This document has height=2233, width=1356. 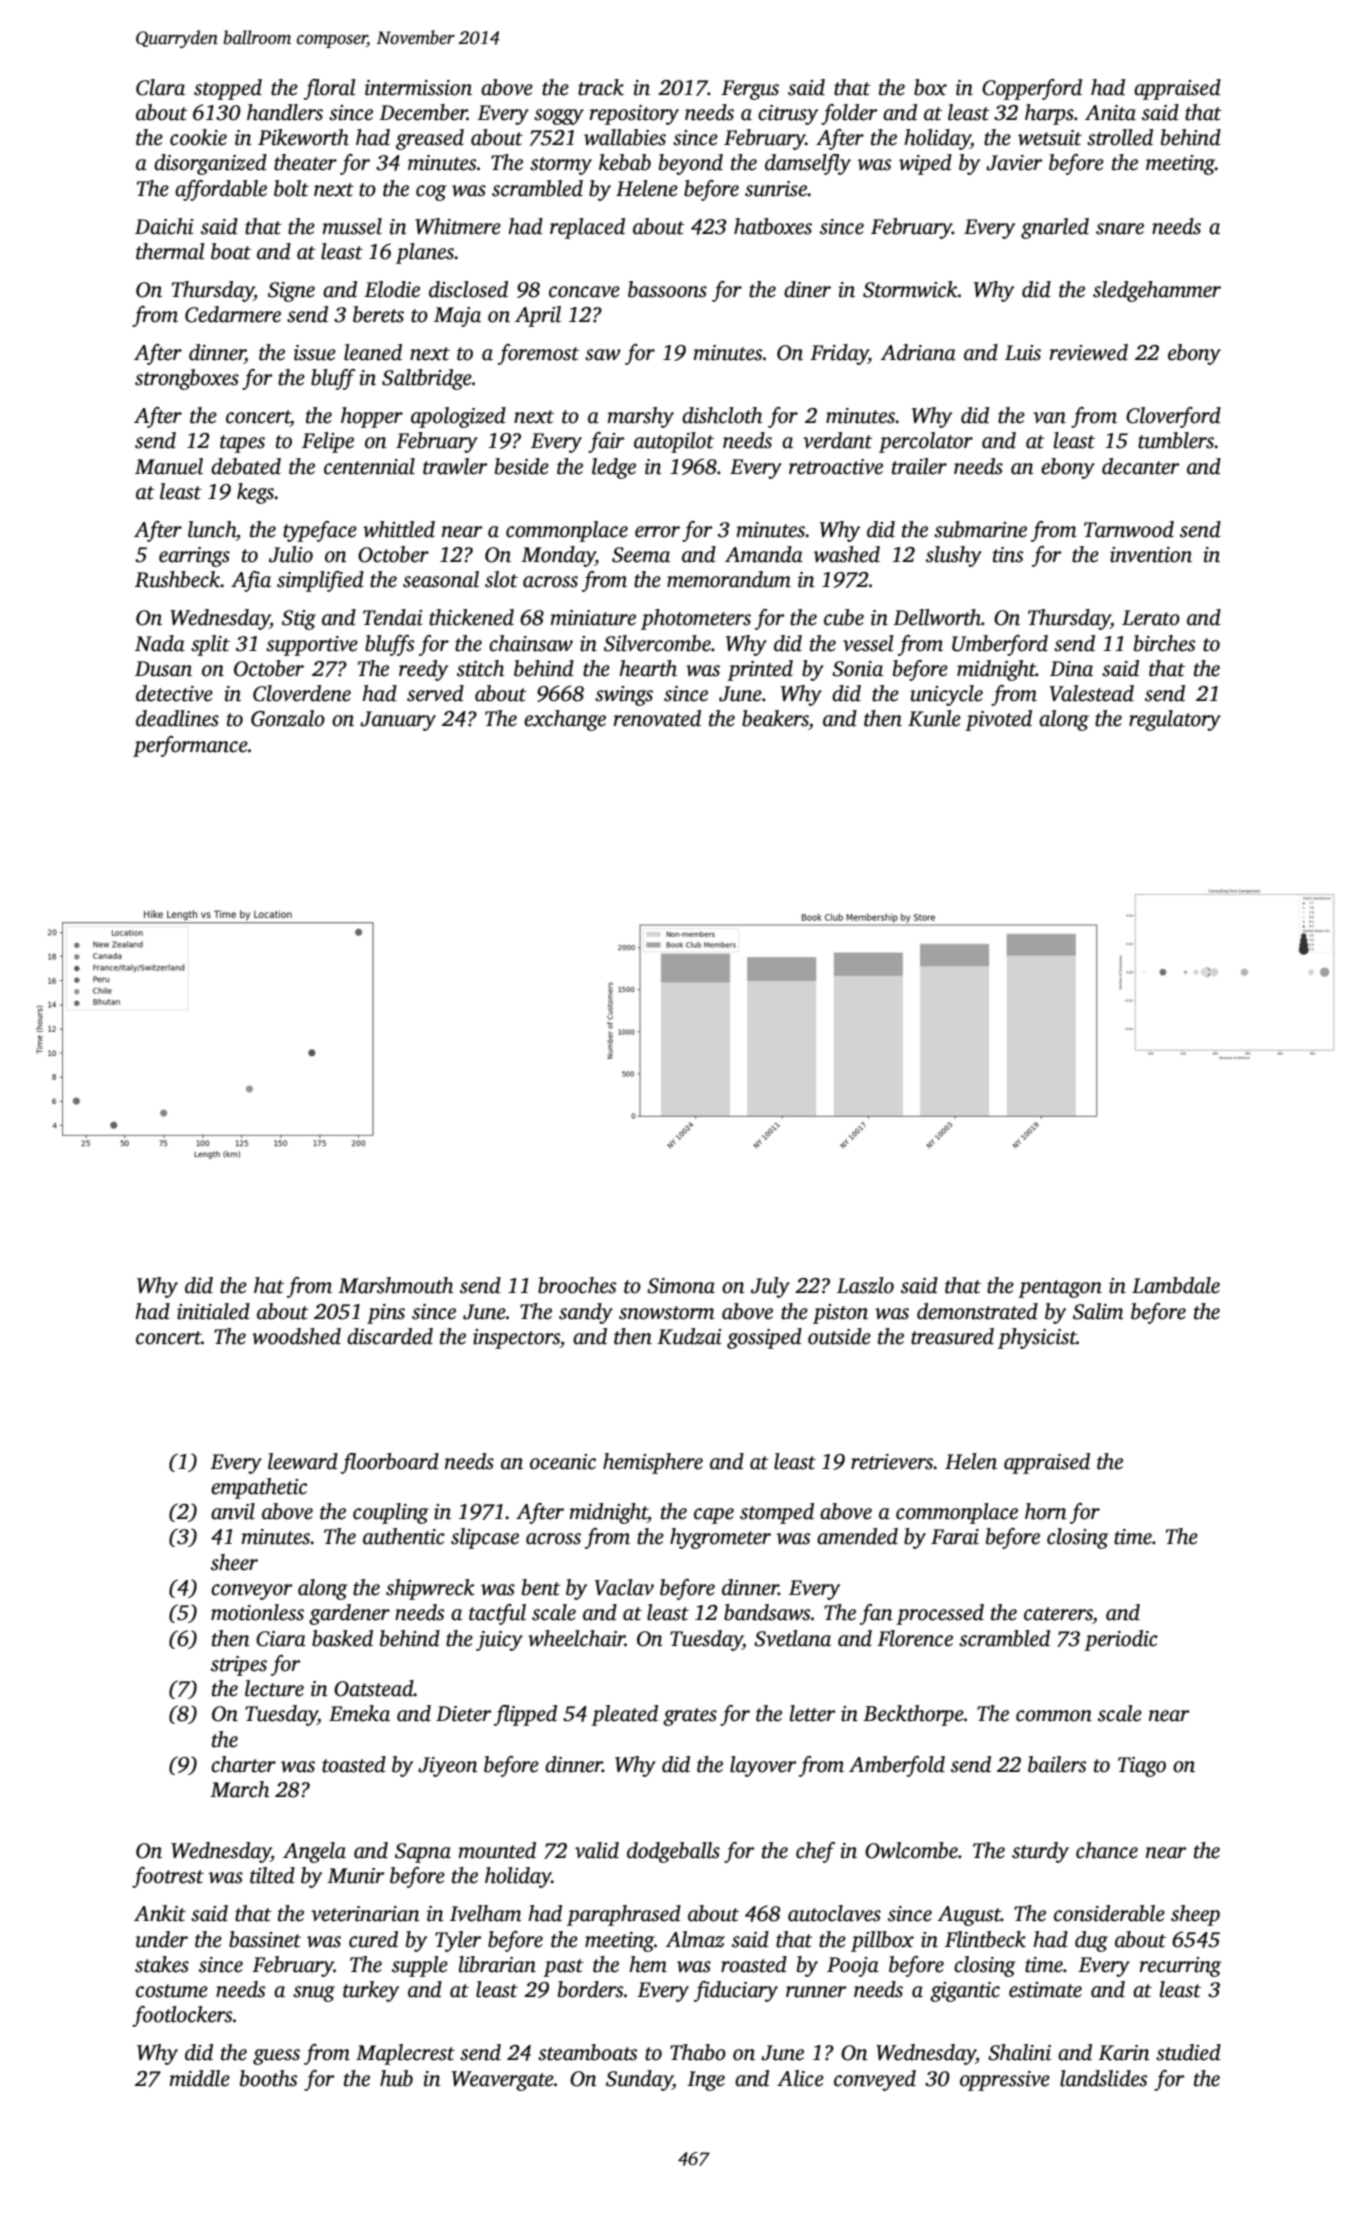 What do you see at coordinates (522, 466) in the document?
I see `beside` at bounding box center [522, 466].
